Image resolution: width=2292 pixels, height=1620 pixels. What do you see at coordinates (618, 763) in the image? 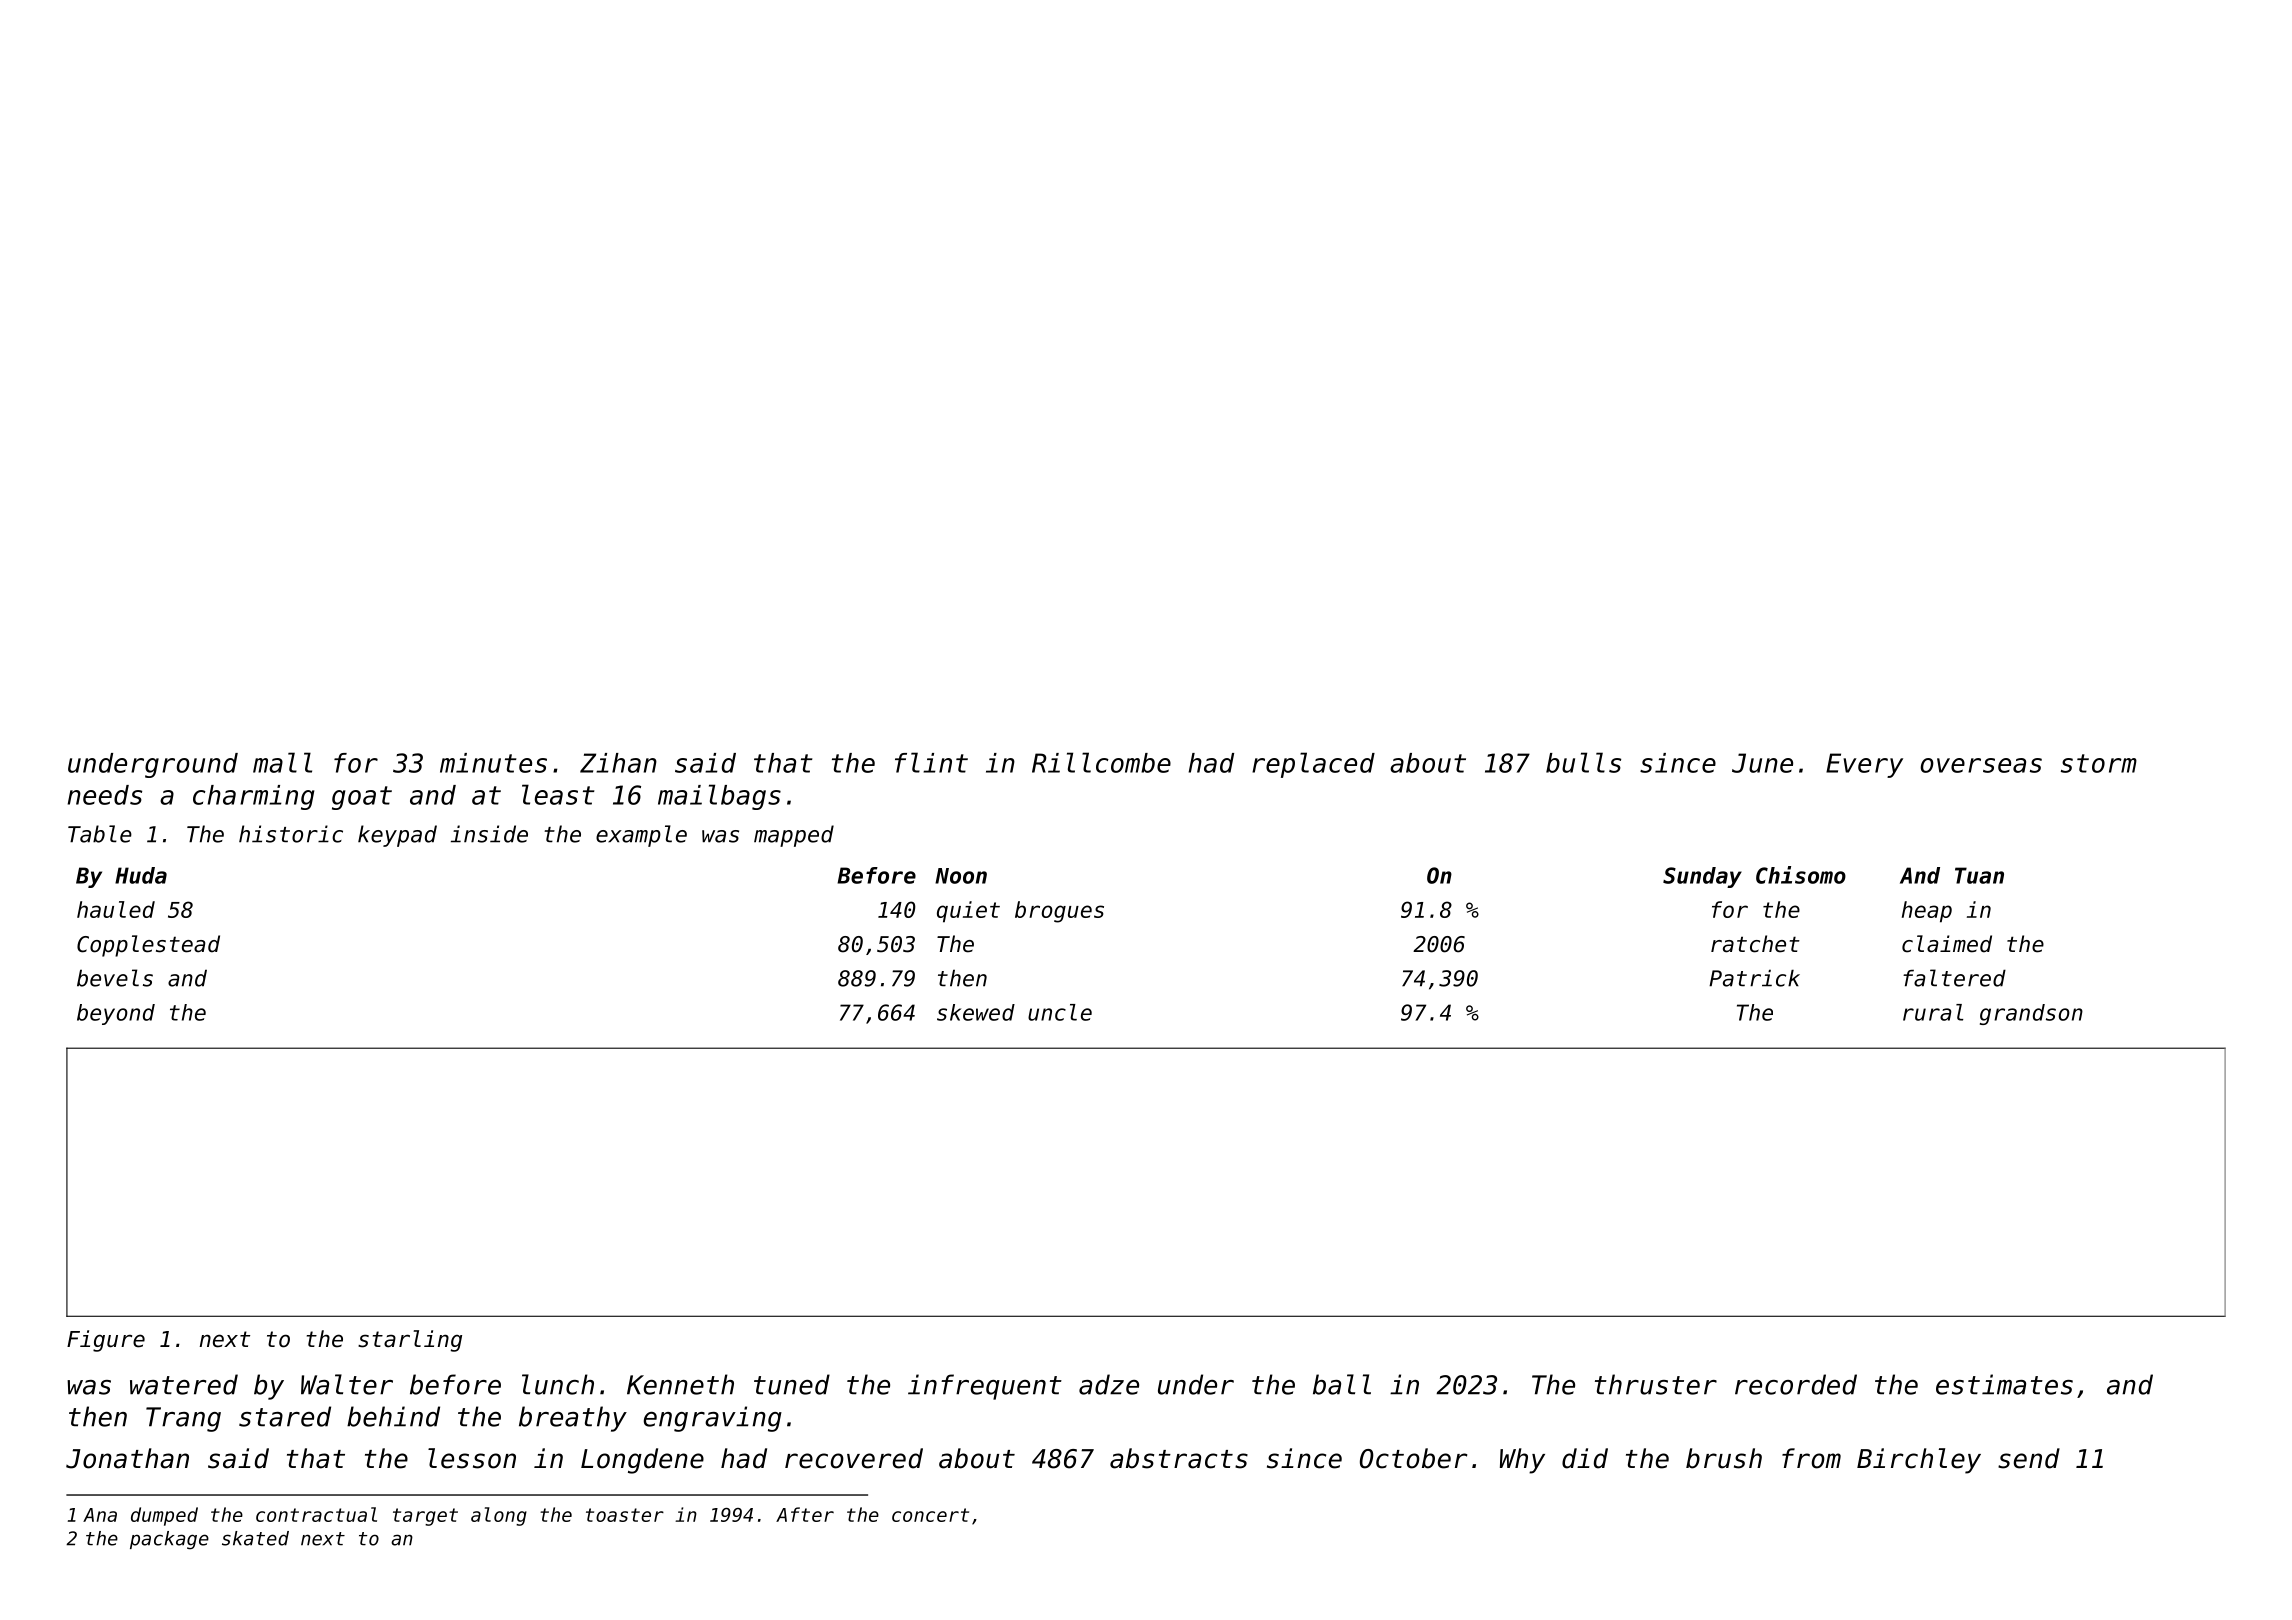
I see `Zihan` at bounding box center [618, 763].
